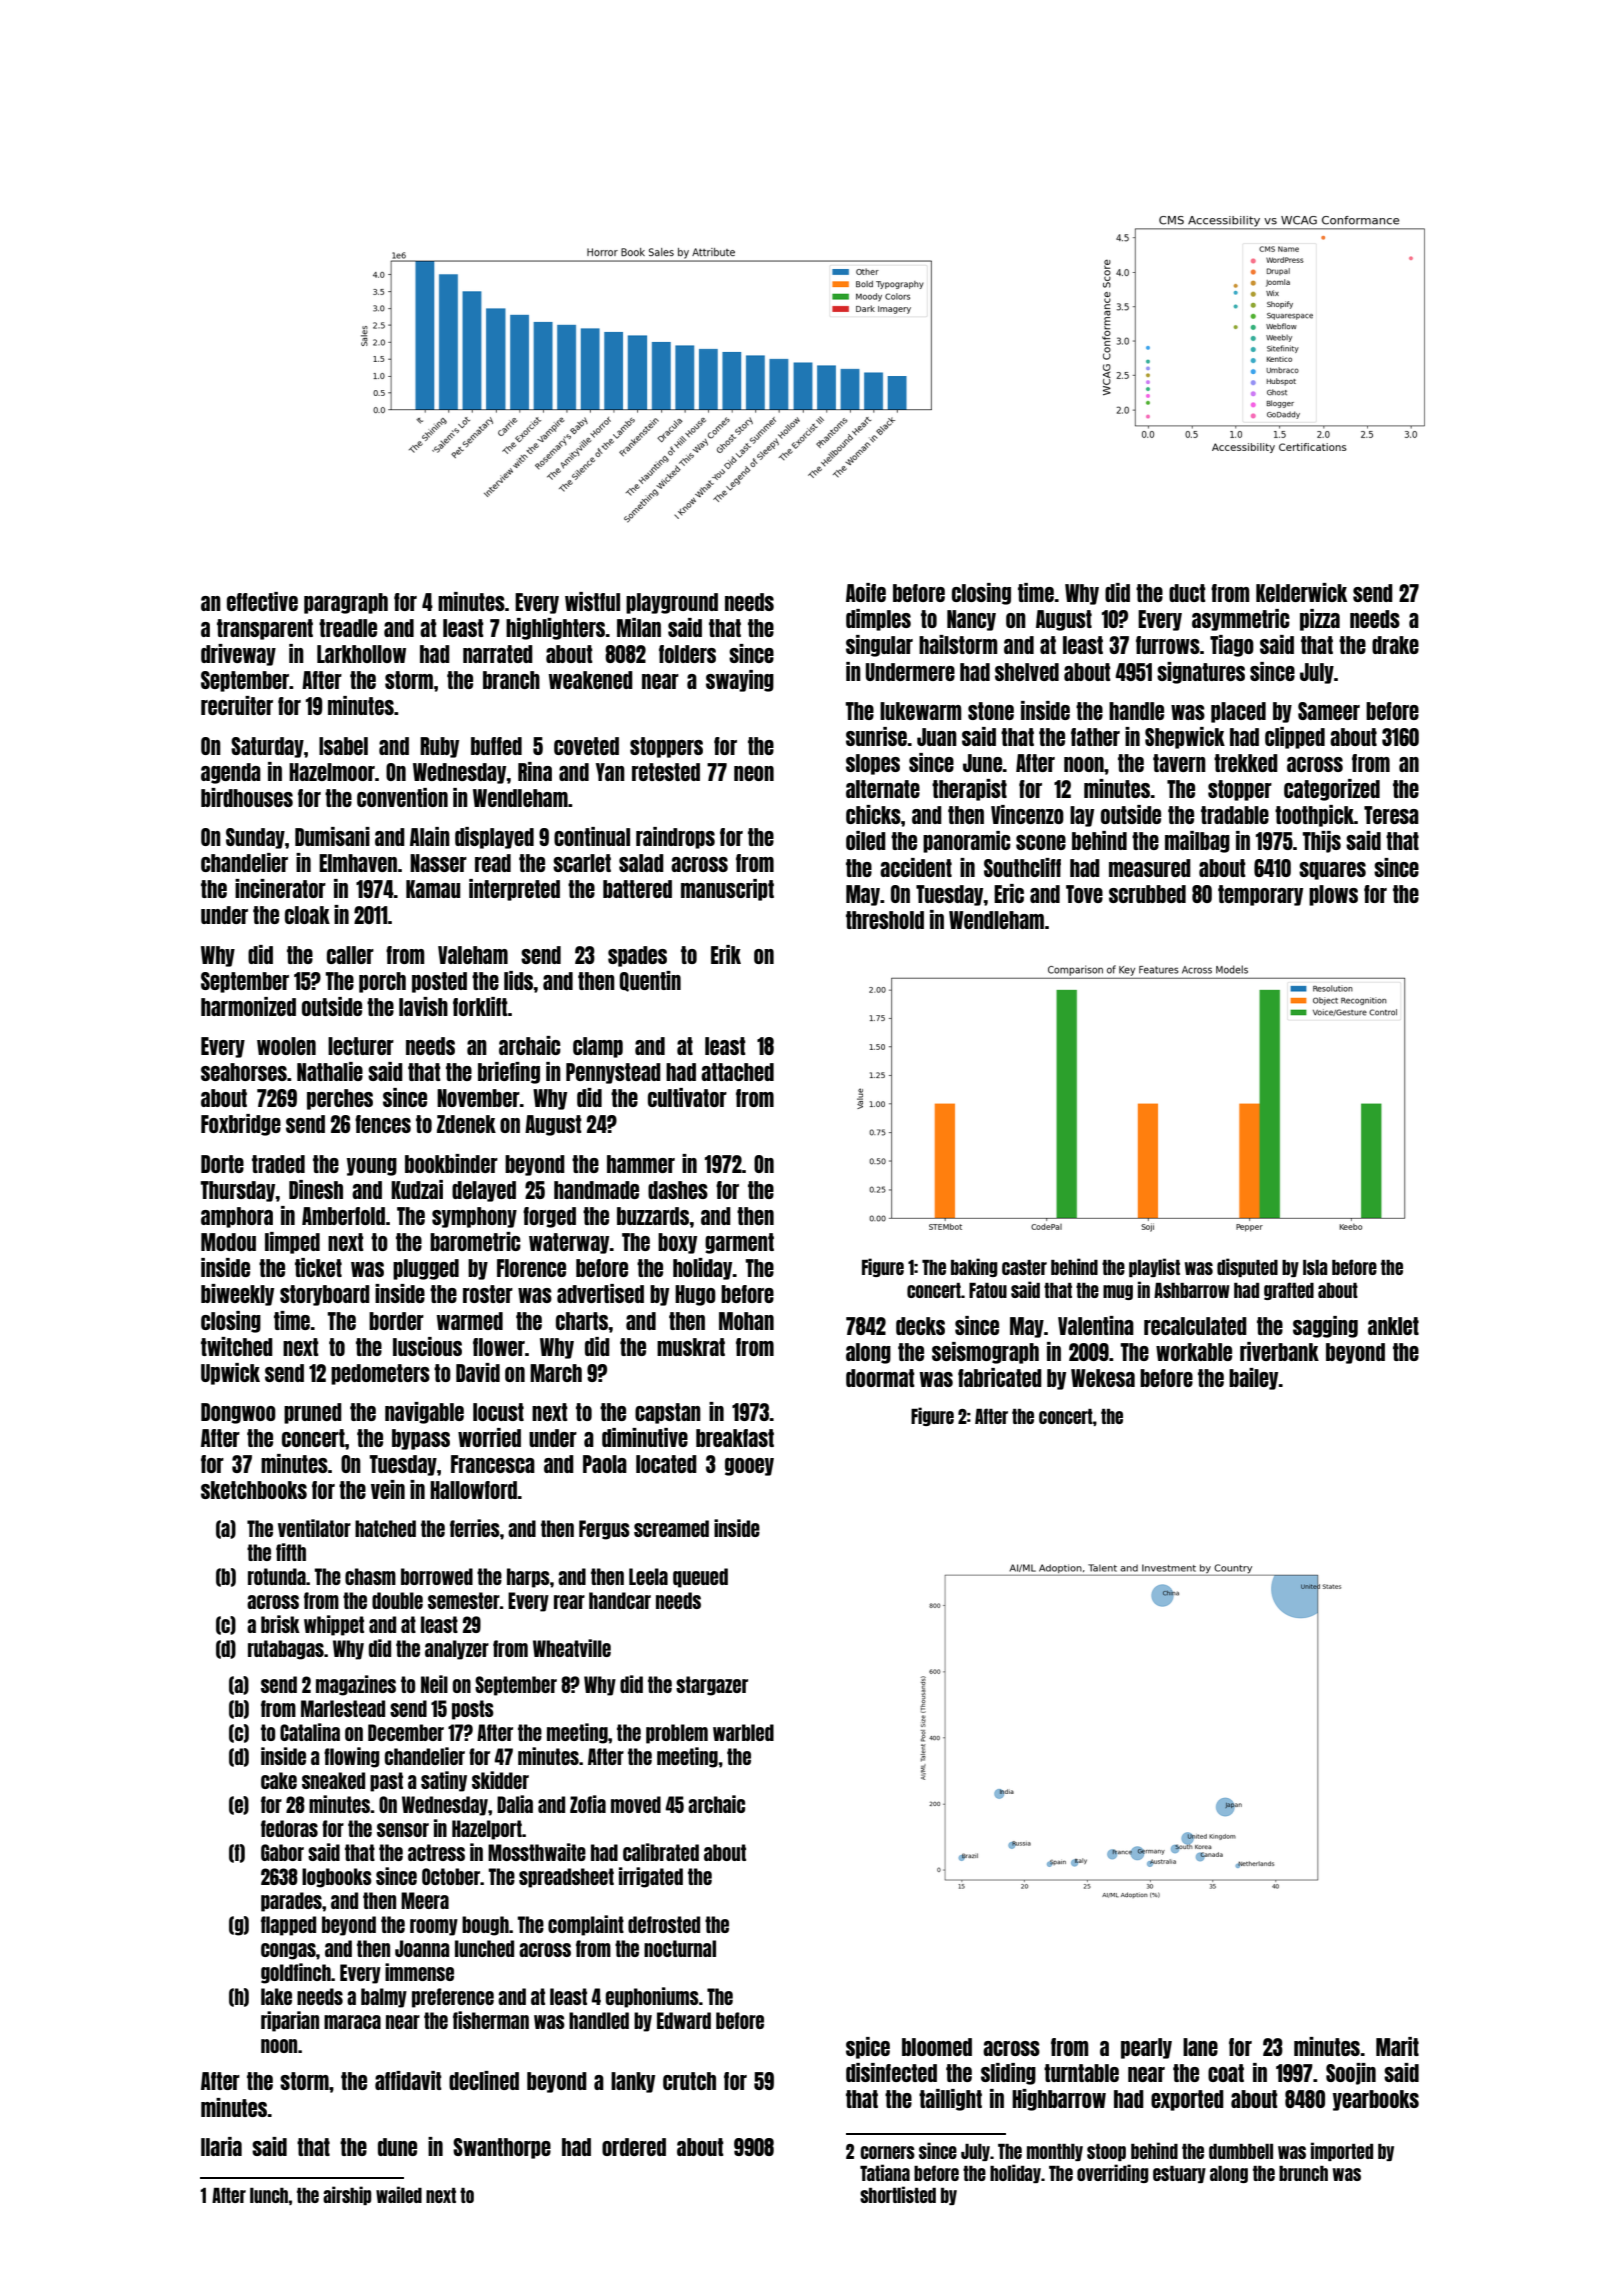 The image size is (1620, 2292). Describe the element at coordinates (280, 1624) in the screenshot. I see `brisk` at that location.
